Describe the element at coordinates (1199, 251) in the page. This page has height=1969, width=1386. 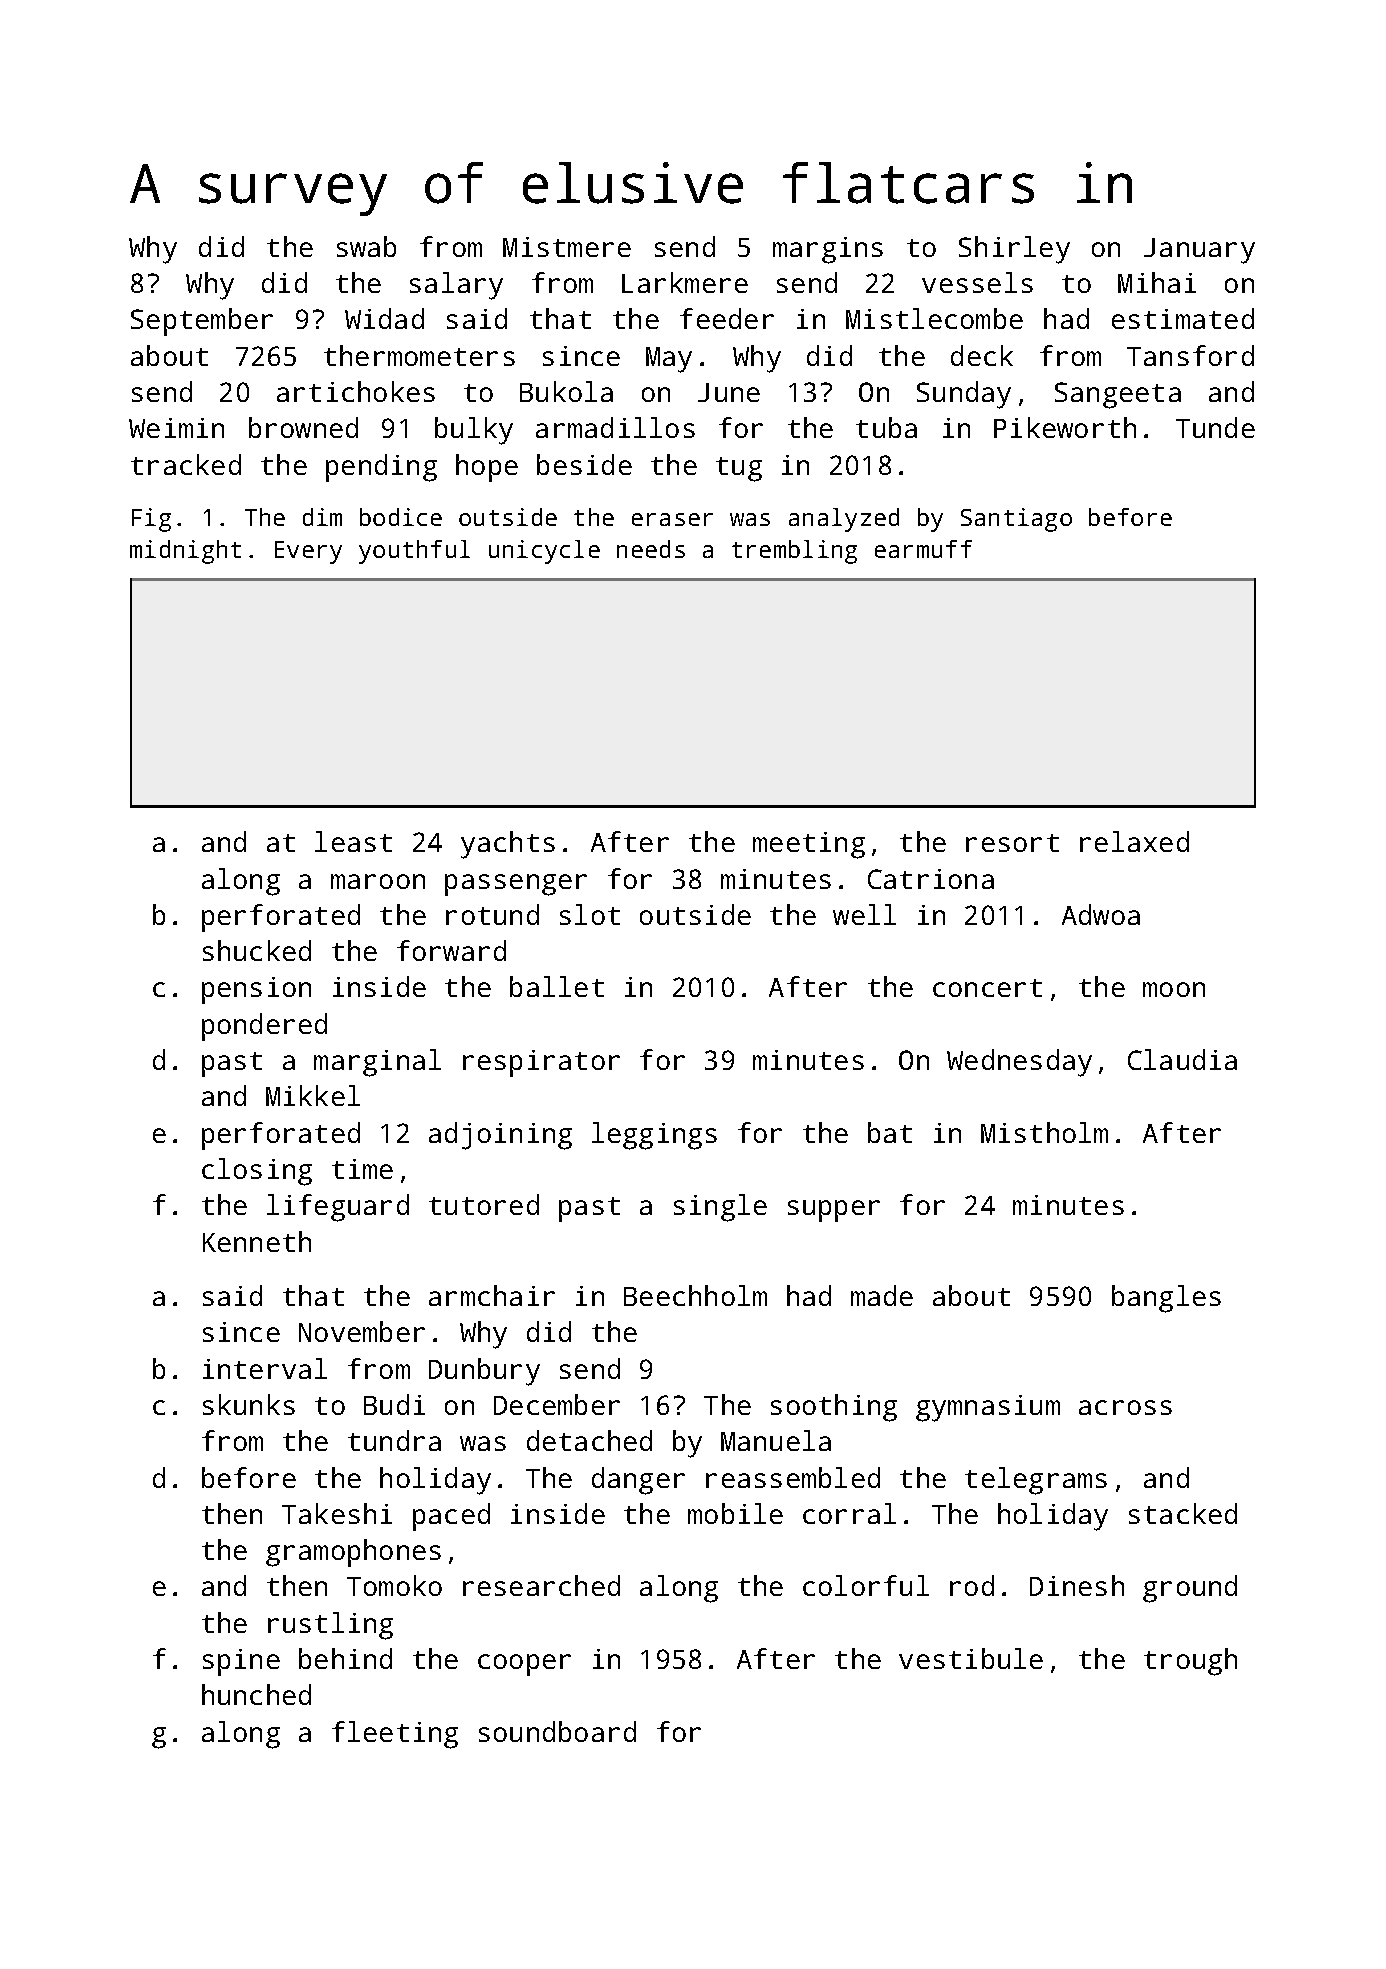
I see `January` at that location.
